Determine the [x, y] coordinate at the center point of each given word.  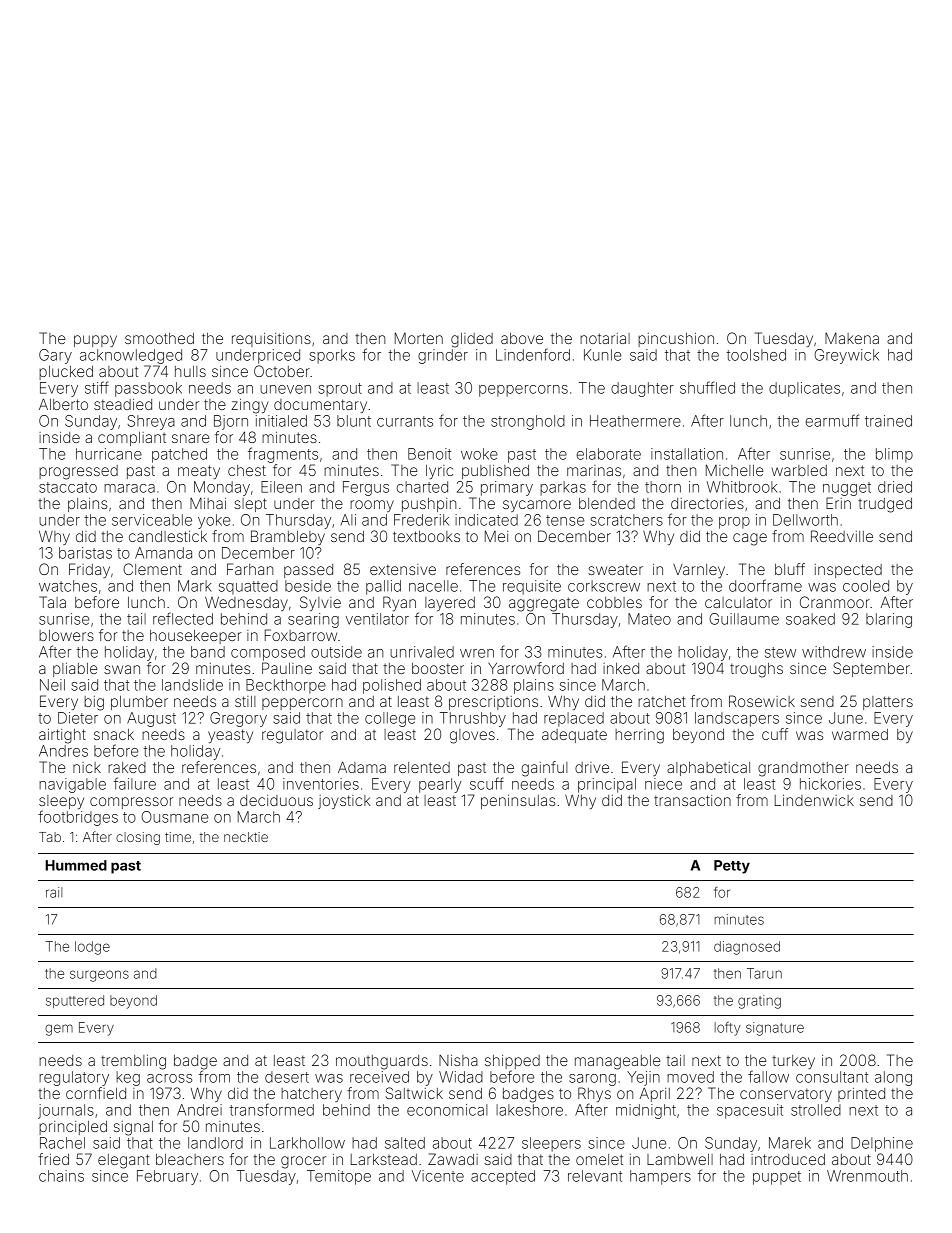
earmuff [832, 420]
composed [268, 653]
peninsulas [518, 802]
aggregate [544, 604]
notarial [605, 338]
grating [759, 1002]
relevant [595, 1176]
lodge [92, 948]
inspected [848, 571]
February [167, 1177]
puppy [95, 341]
